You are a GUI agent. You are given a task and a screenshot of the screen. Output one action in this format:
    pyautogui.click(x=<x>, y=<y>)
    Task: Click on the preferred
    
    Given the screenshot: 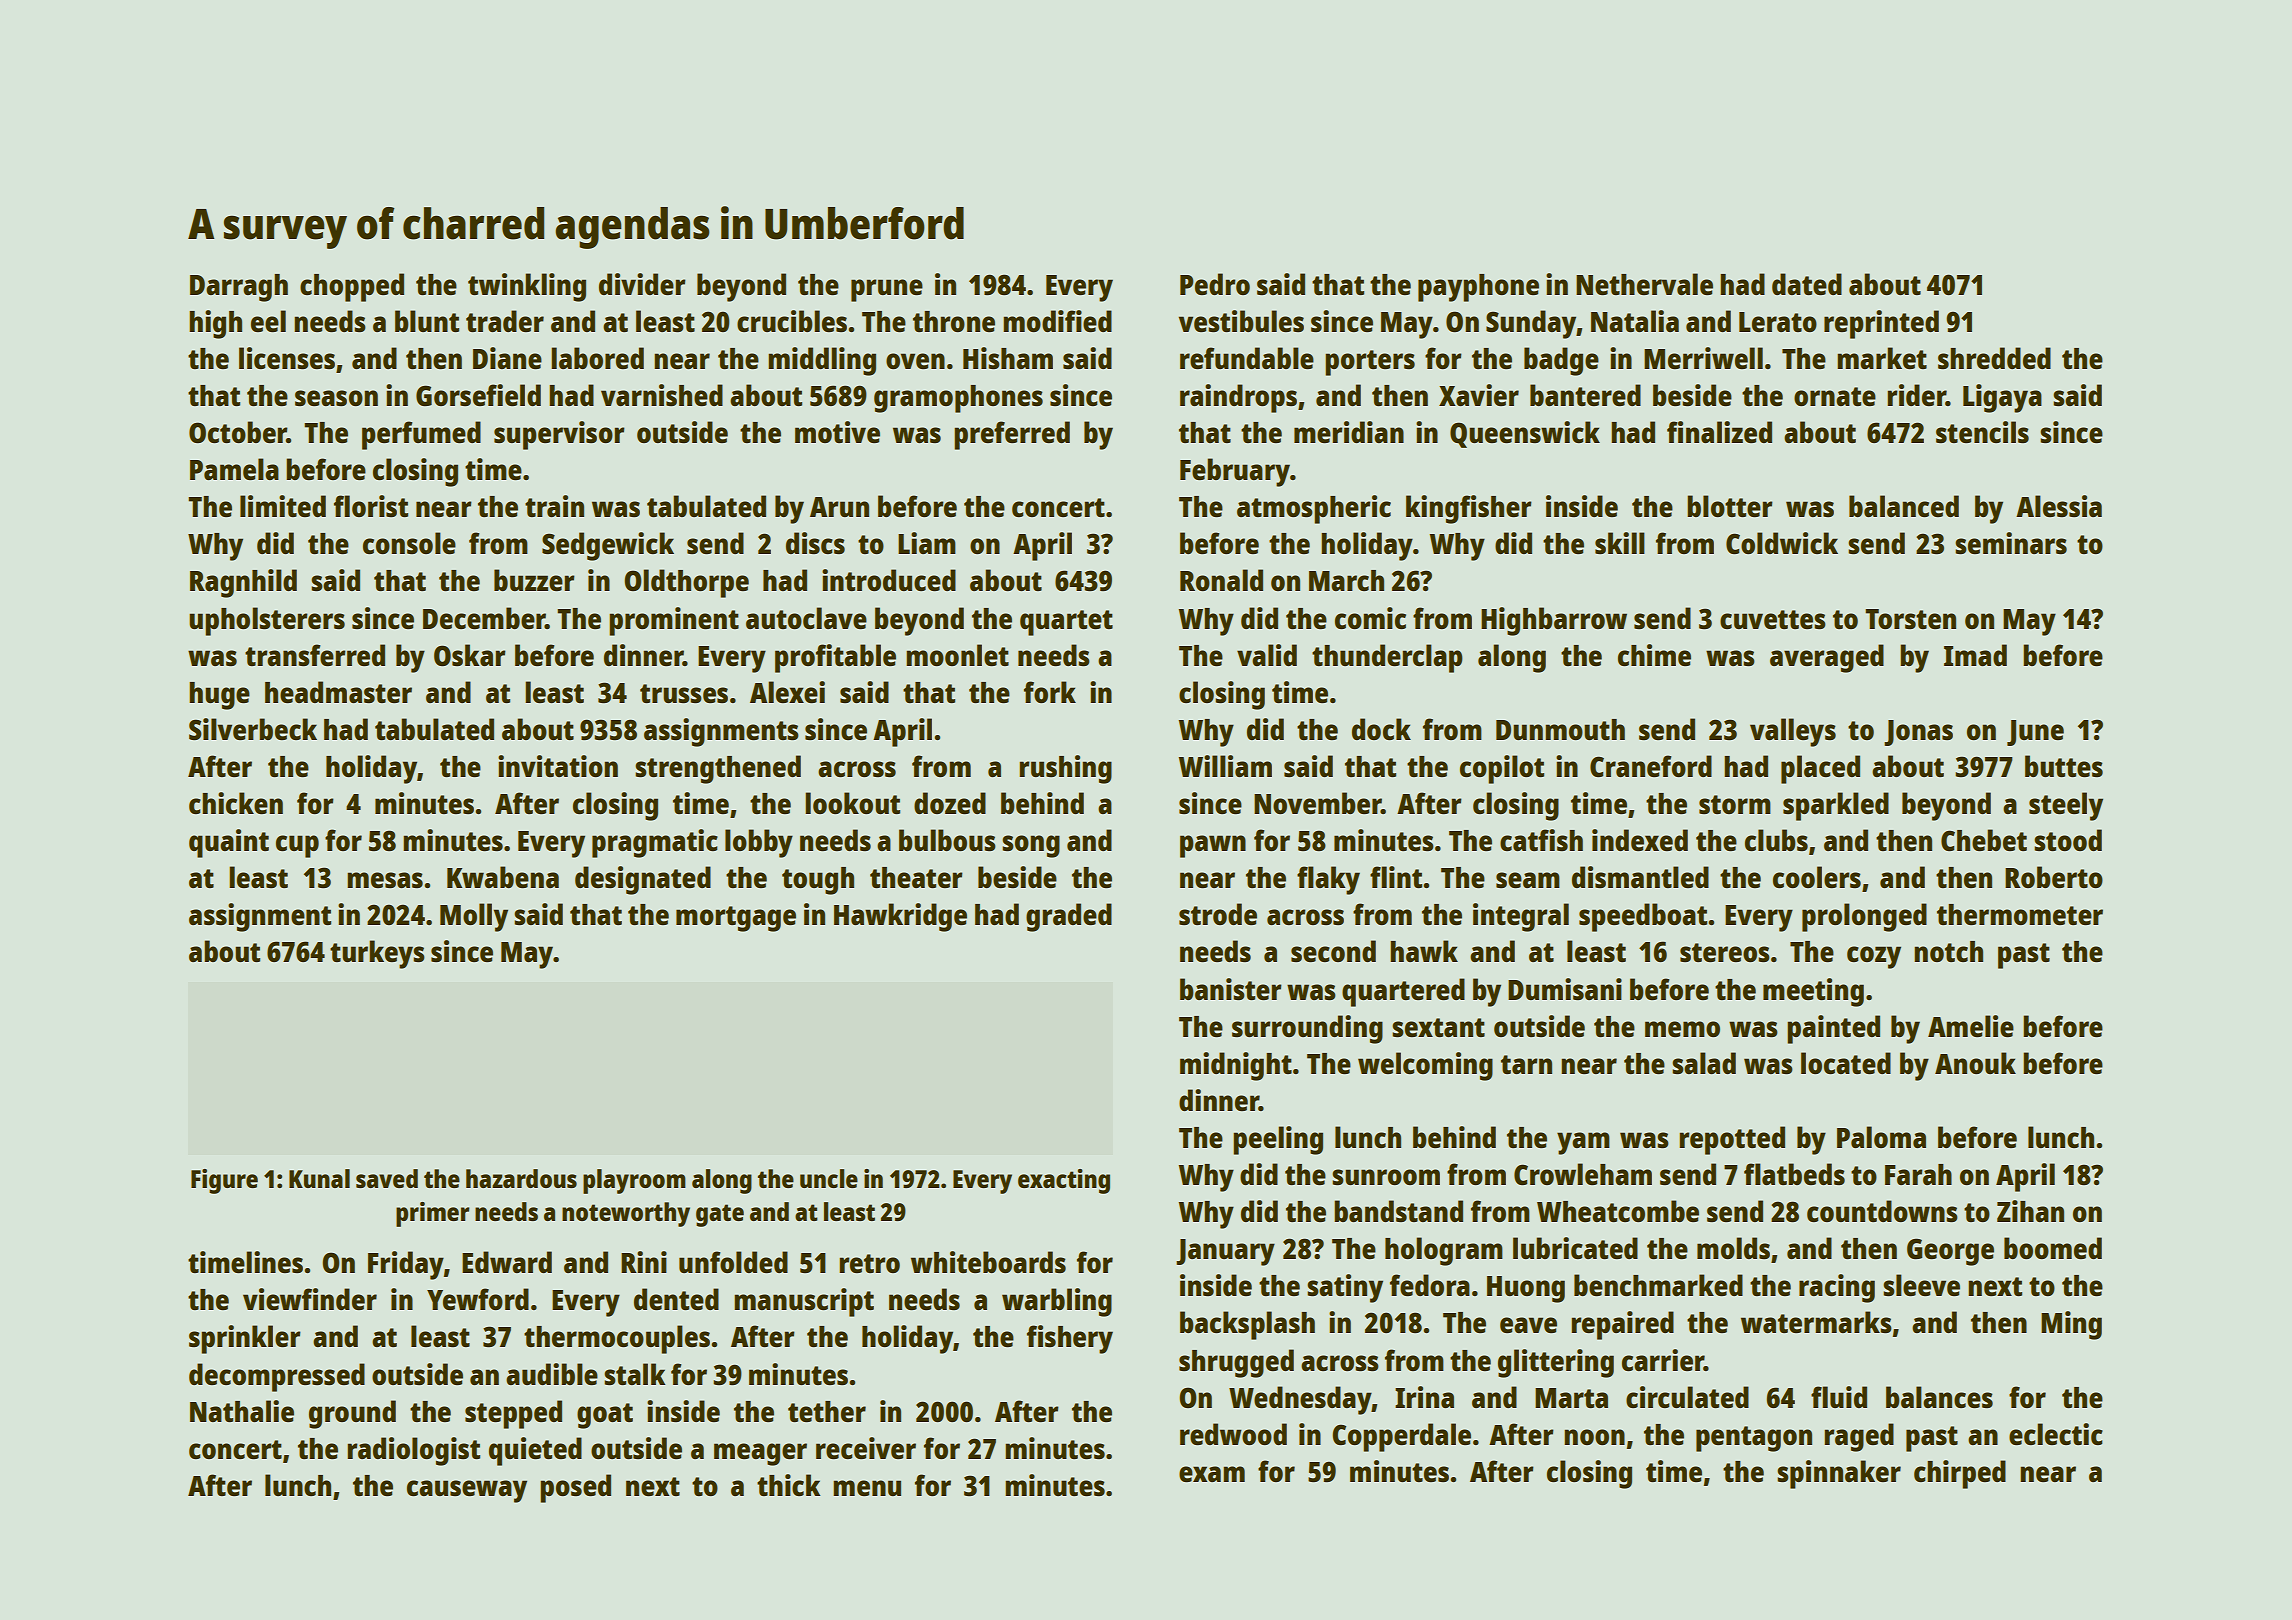 What is the action you would take?
    pyautogui.click(x=1012, y=435)
